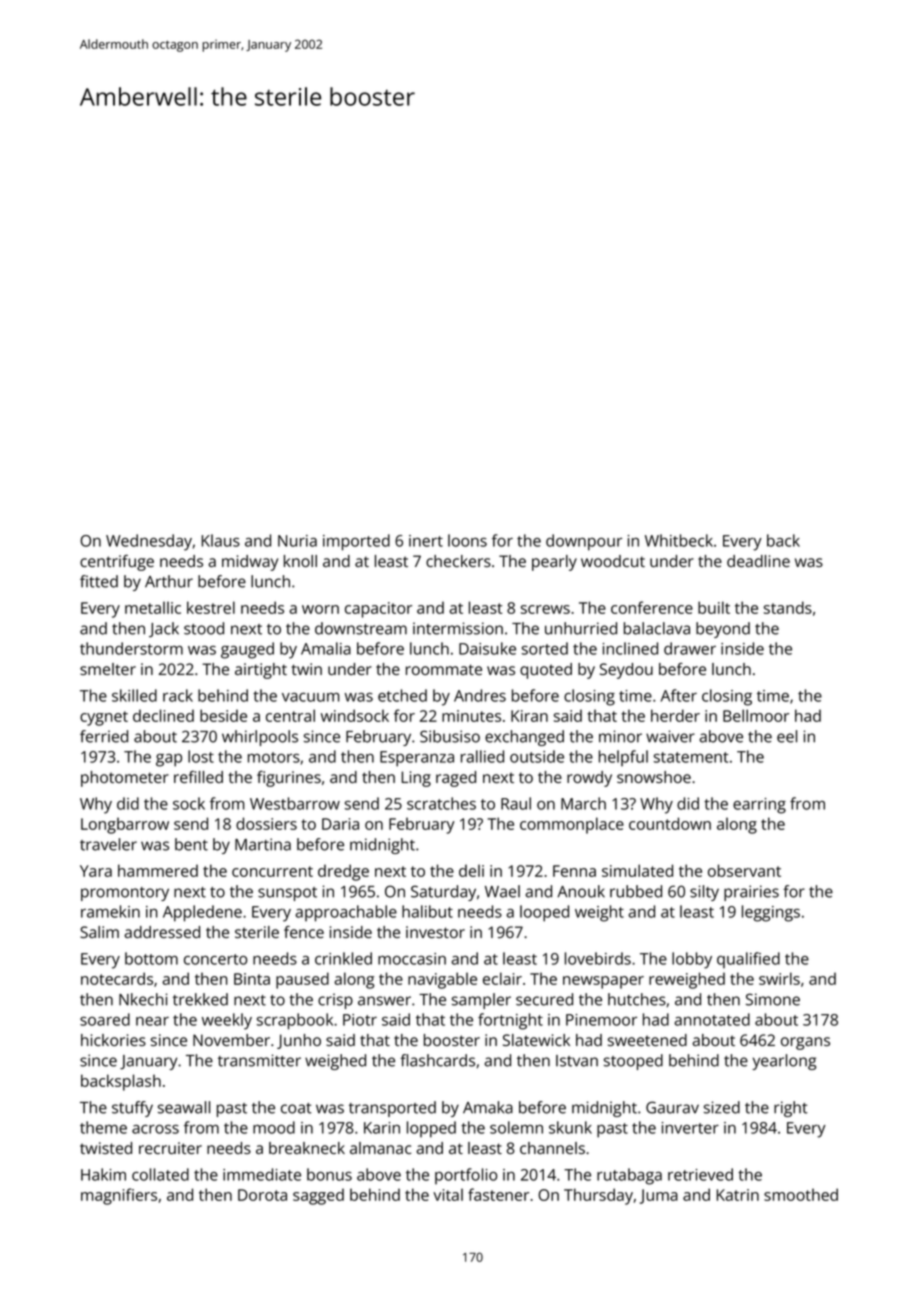 The width and height of the image is (924, 1308). I want to click on Whitbeck, so click(679, 540).
